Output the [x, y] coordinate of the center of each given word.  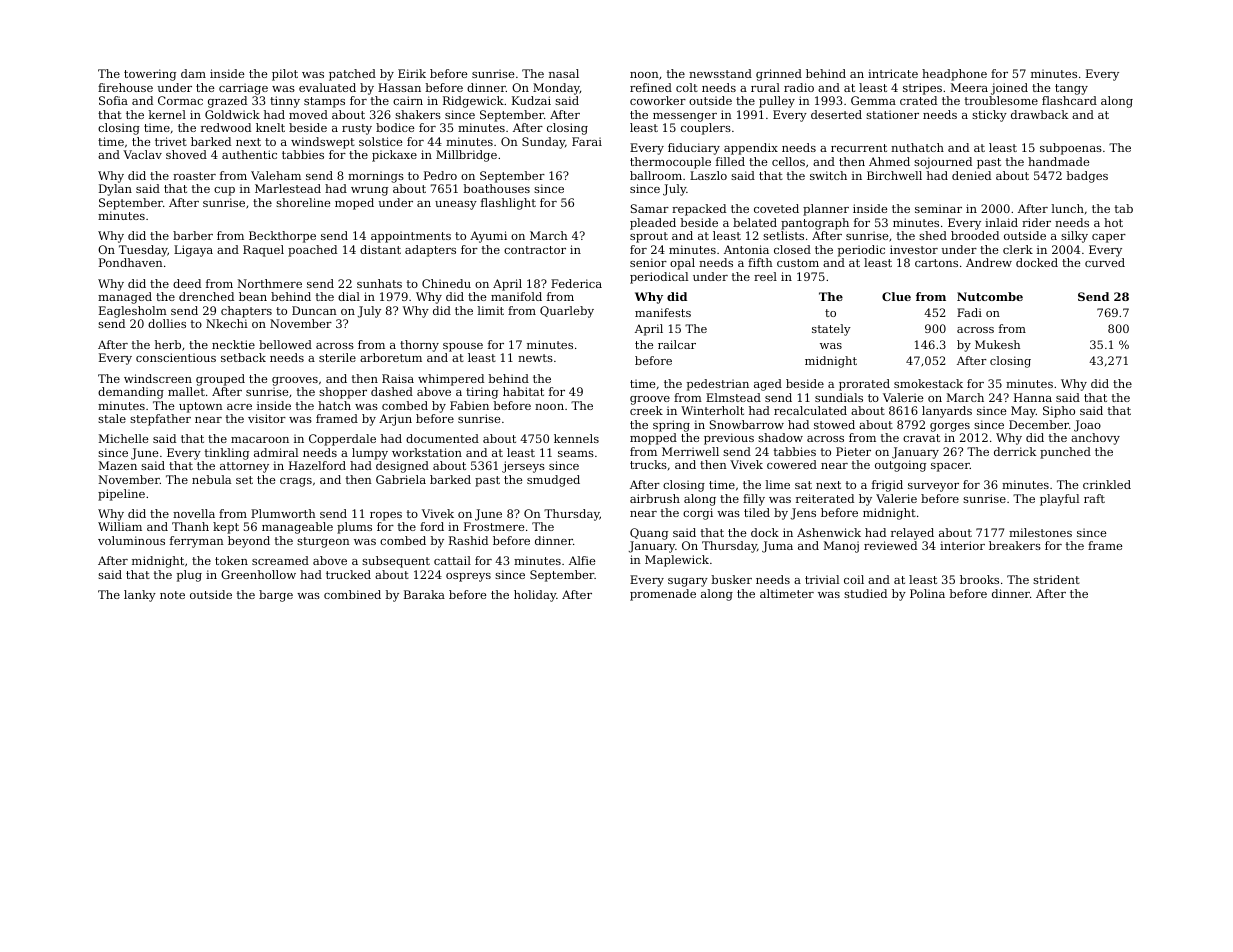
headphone [954, 75]
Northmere [269, 283]
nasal [564, 73]
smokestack [928, 383]
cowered [792, 464]
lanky [140, 596]
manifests [663, 312]
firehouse [125, 87]
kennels [576, 438]
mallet [186, 391]
